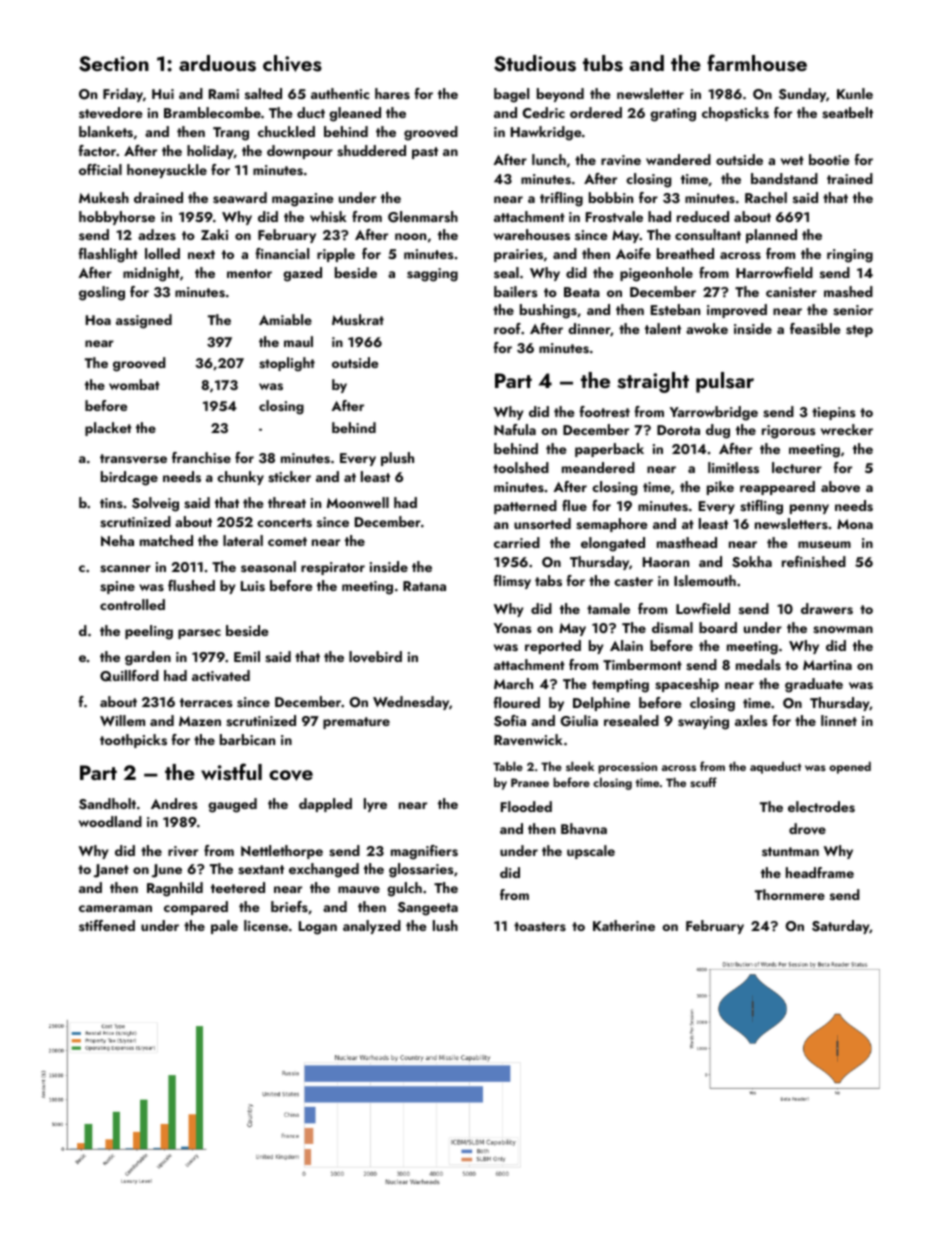 Image resolution: width=952 pixels, height=1233 pixels. What do you see at coordinates (609, 450) in the document?
I see `paperback` at bounding box center [609, 450].
